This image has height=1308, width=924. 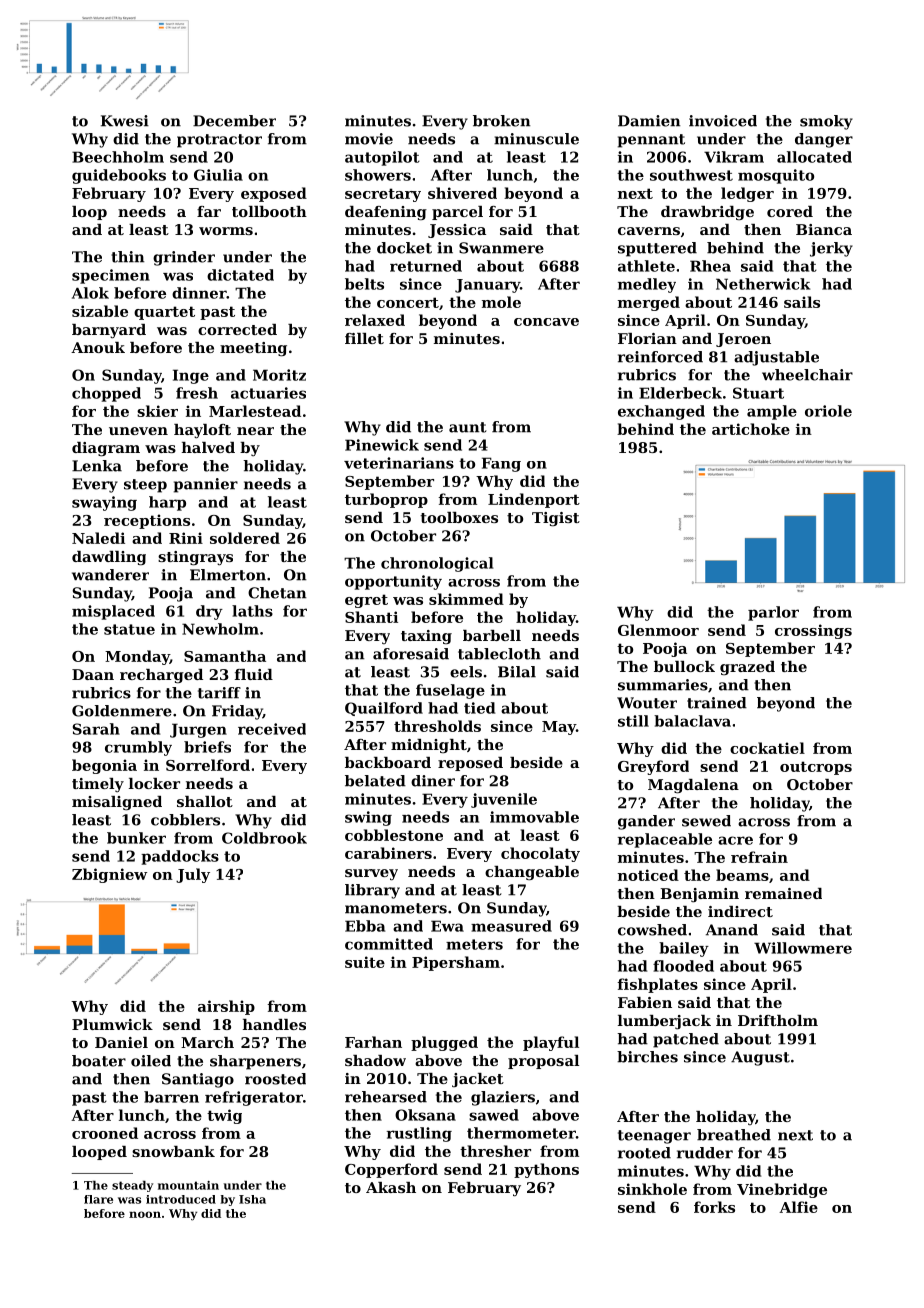 I want to click on concave, so click(x=546, y=322).
